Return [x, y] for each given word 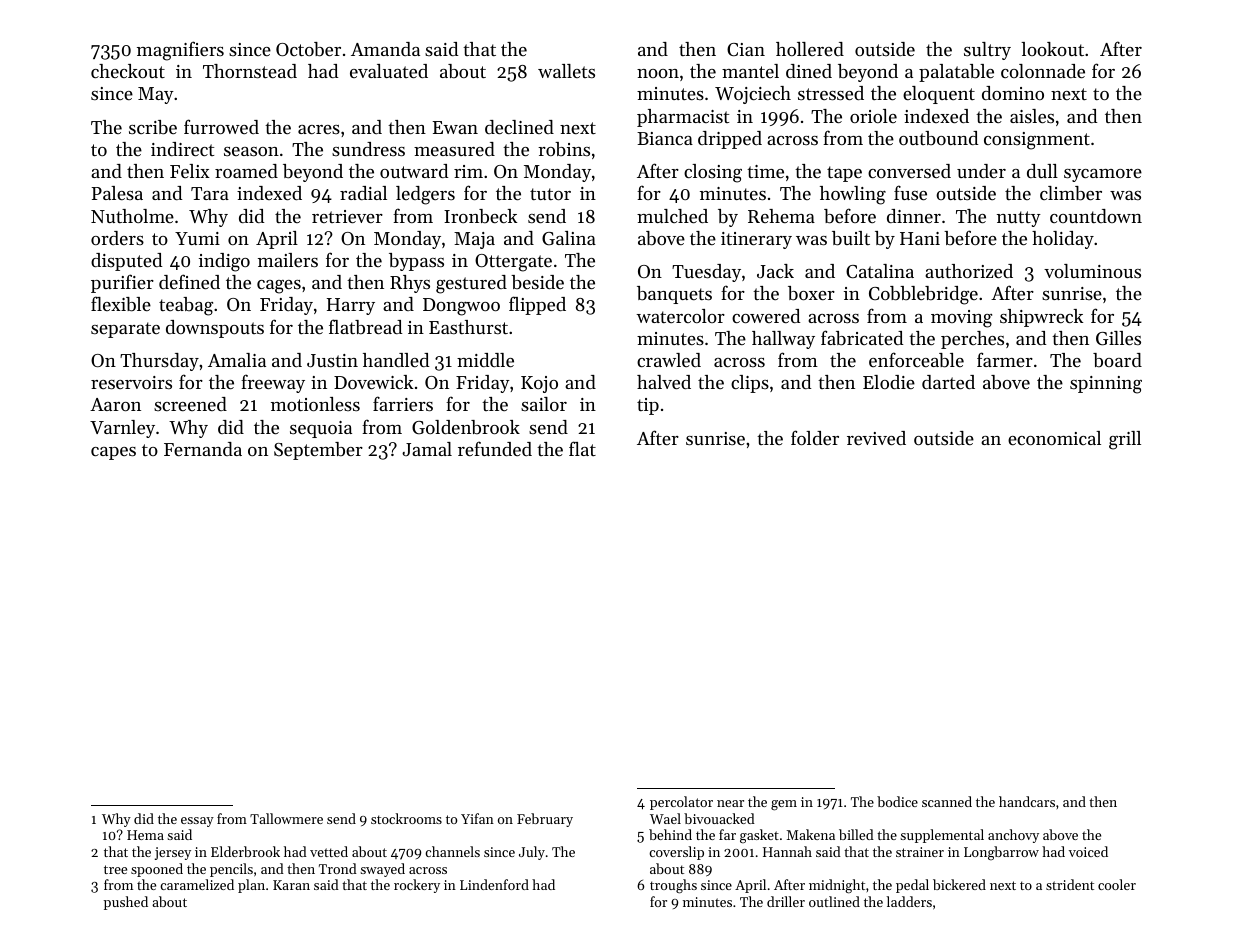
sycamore [1103, 175]
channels [452, 851]
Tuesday [706, 273]
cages [279, 287]
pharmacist [683, 118]
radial [363, 193]
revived [876, 438]
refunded [495, 448]
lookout [1052, 49]
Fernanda [203, 449]
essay [197, 822]
